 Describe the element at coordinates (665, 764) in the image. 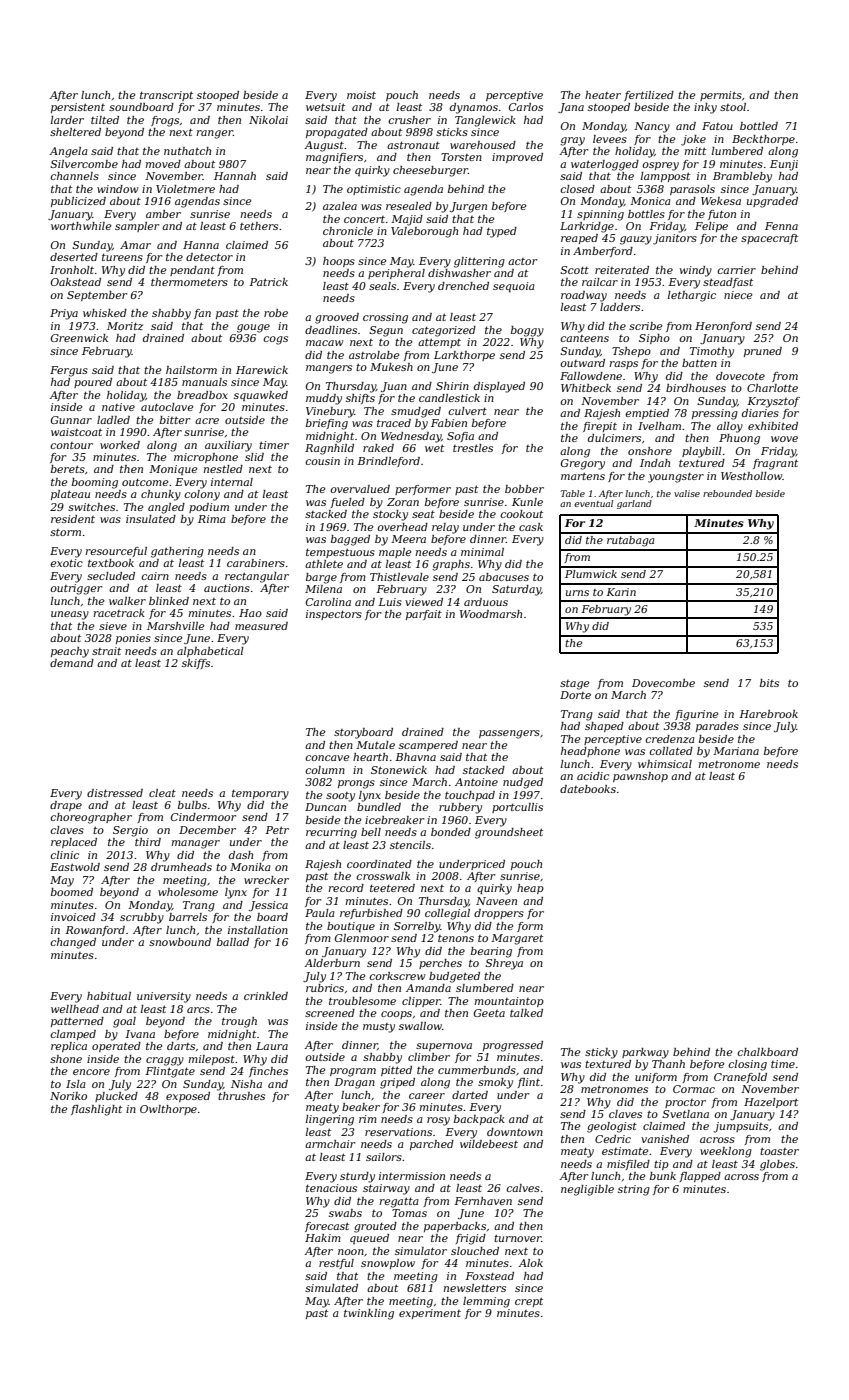

I see `whimsical` at that location.
